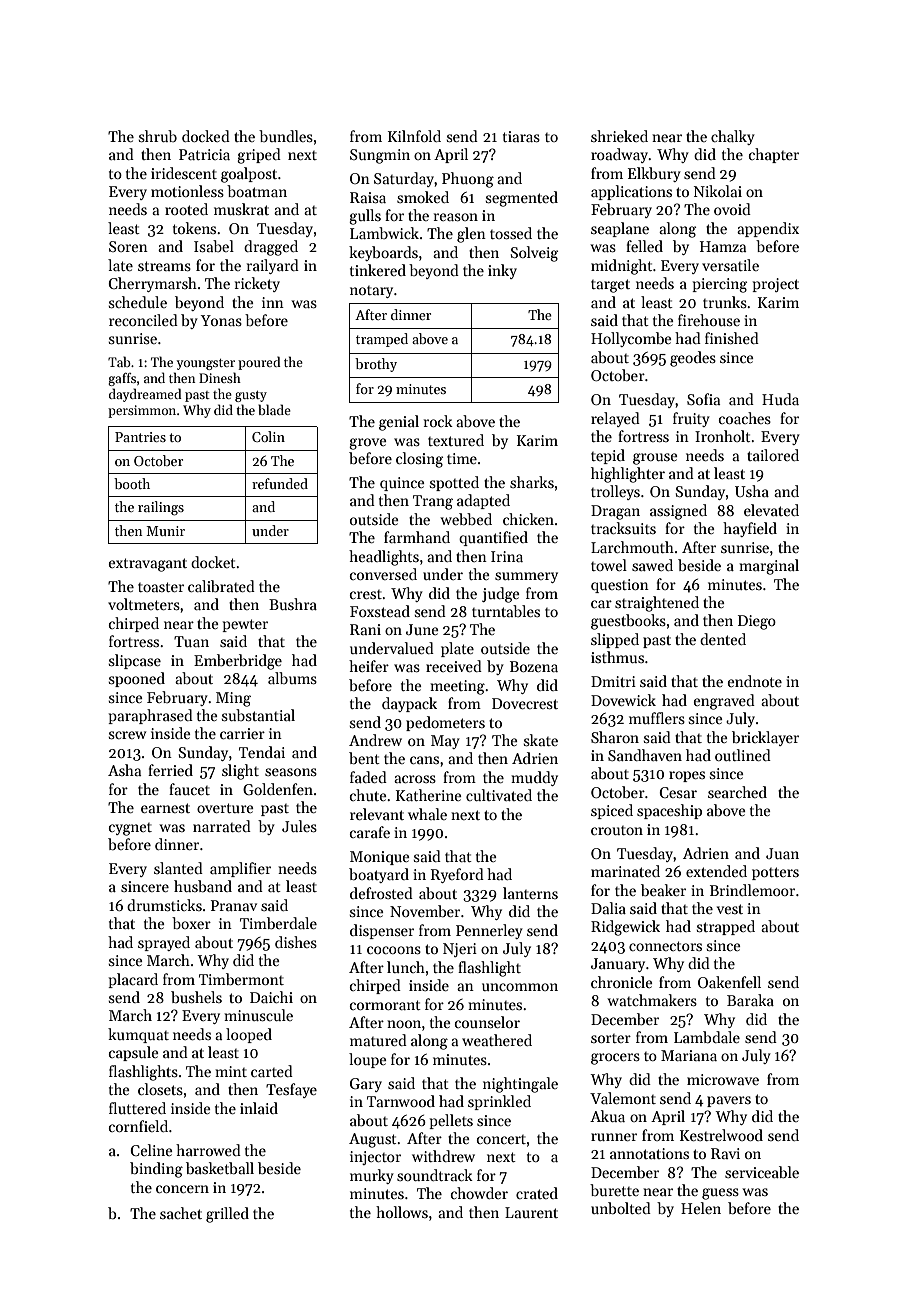 The height and width of the image is (1316, 908). What do you see at coordinates (368, 444) in the image?
I see `grove` at bounding box center [368, 444].
